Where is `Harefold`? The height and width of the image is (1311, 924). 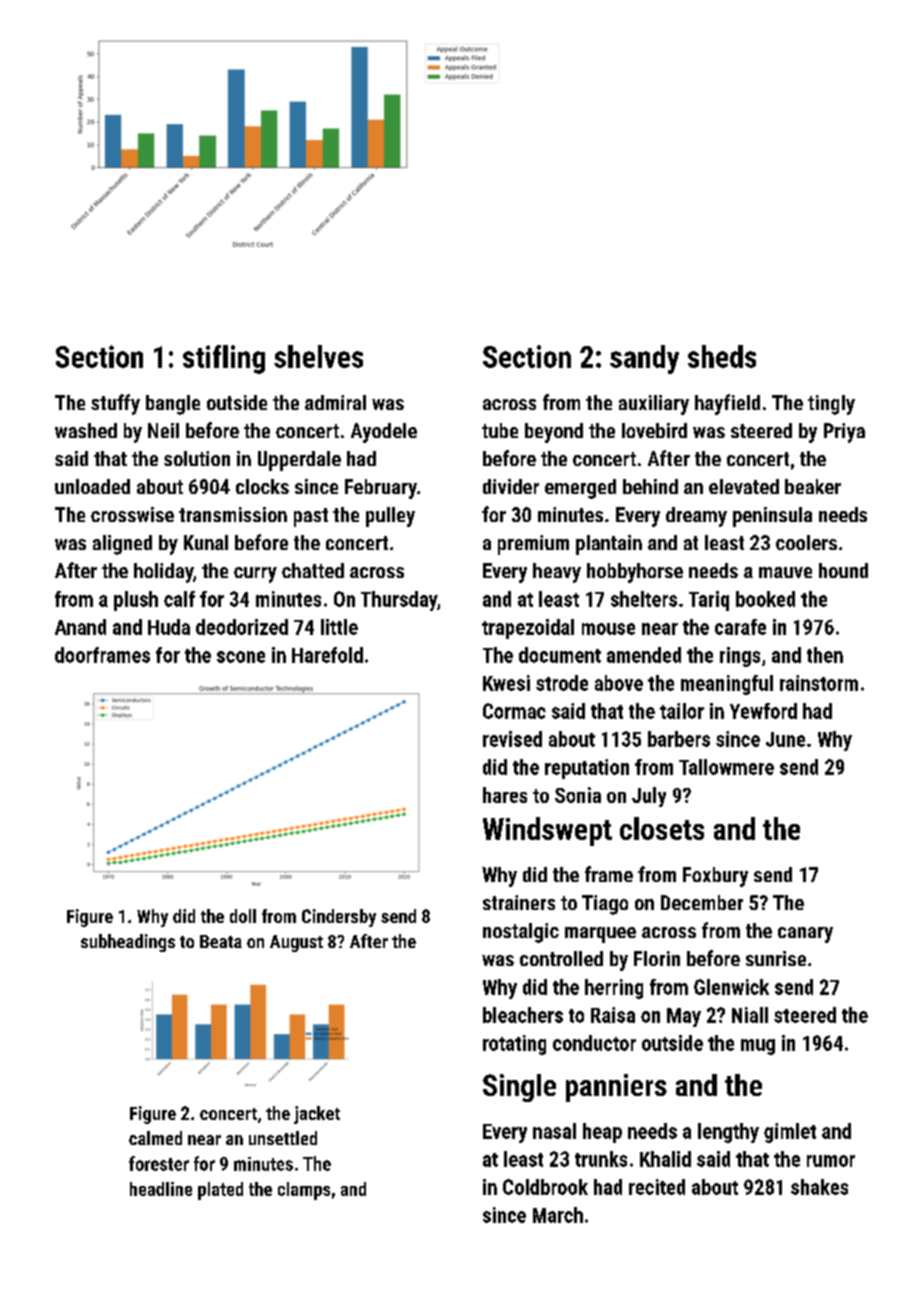 Harefold is located at coordinates (327, 655).
